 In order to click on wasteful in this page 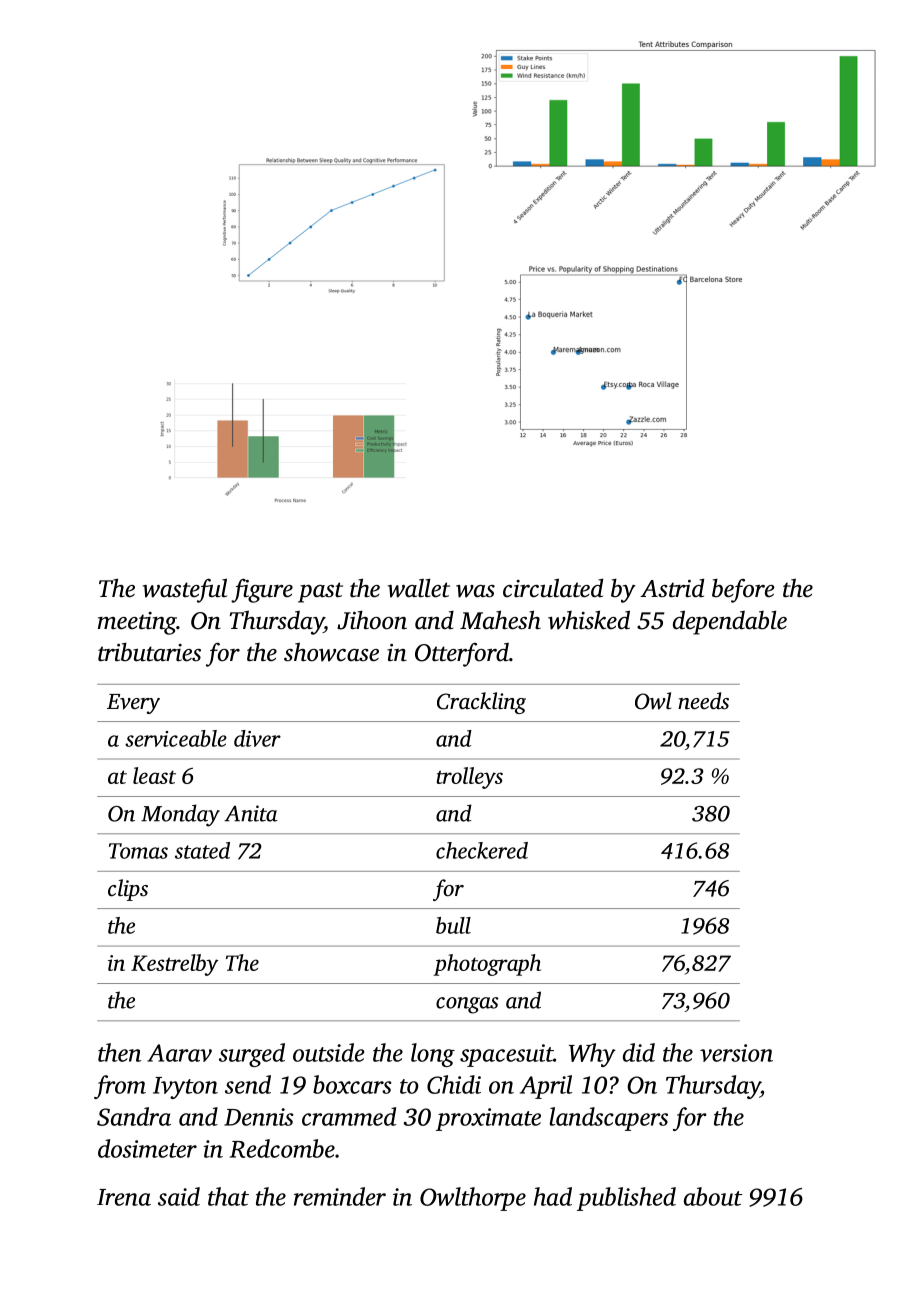, I will do `click(185, 590)`.
